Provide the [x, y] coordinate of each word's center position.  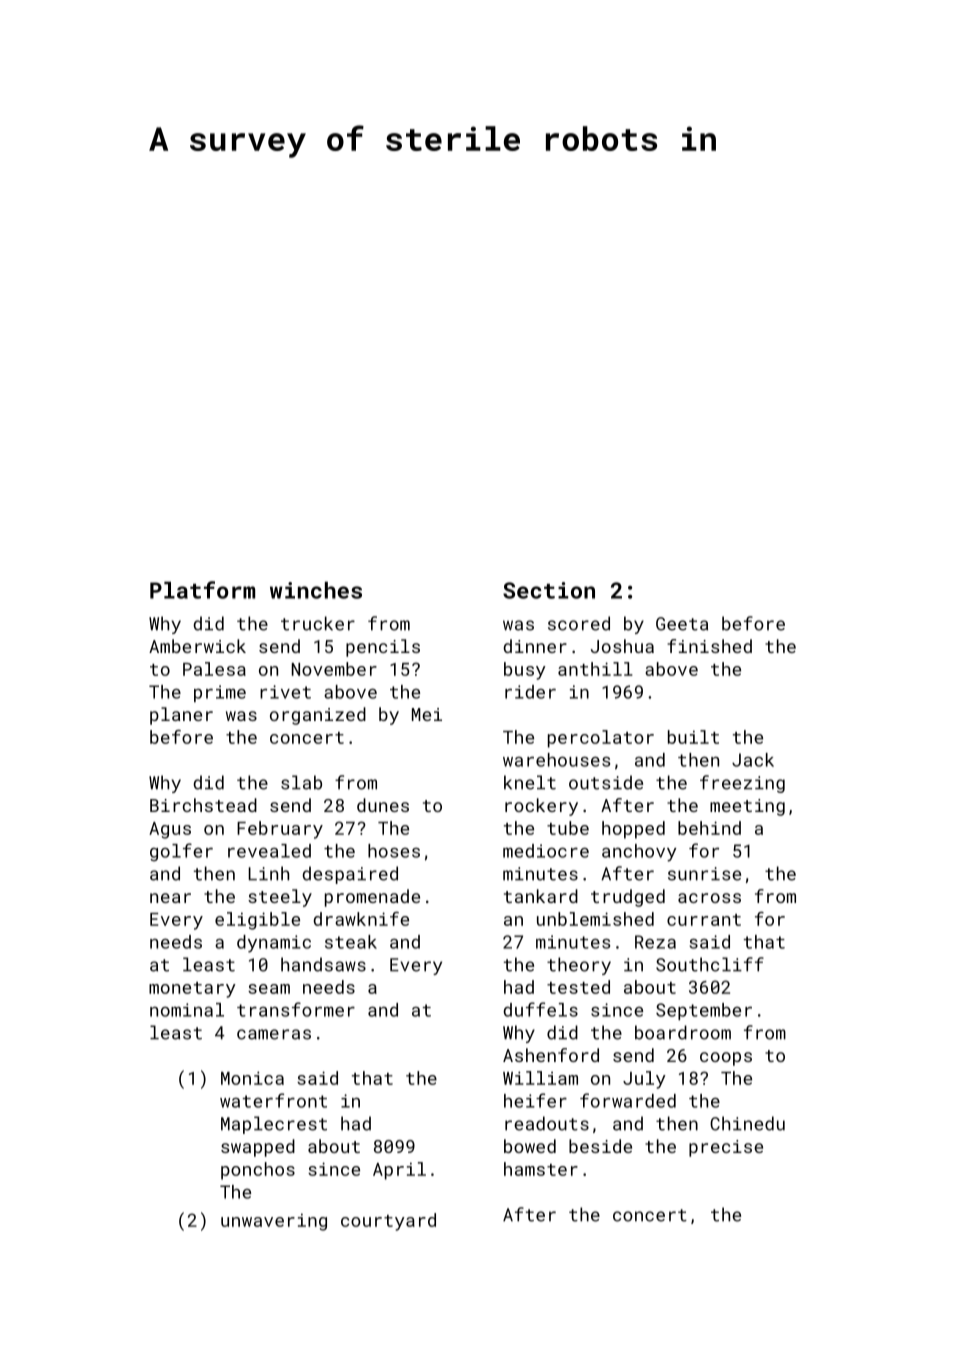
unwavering [274, 1222]
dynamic [274, 944]
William [540, 1078]
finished [709, 646]
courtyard [388, 1222]
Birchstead [203, 805]
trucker [318, 623]
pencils [383, 648]
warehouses [556, 760]
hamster [541, 1169]
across [709, 898]
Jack [753, 760]
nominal [187, 1010]
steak [351, 942]
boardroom [683, 1032]
